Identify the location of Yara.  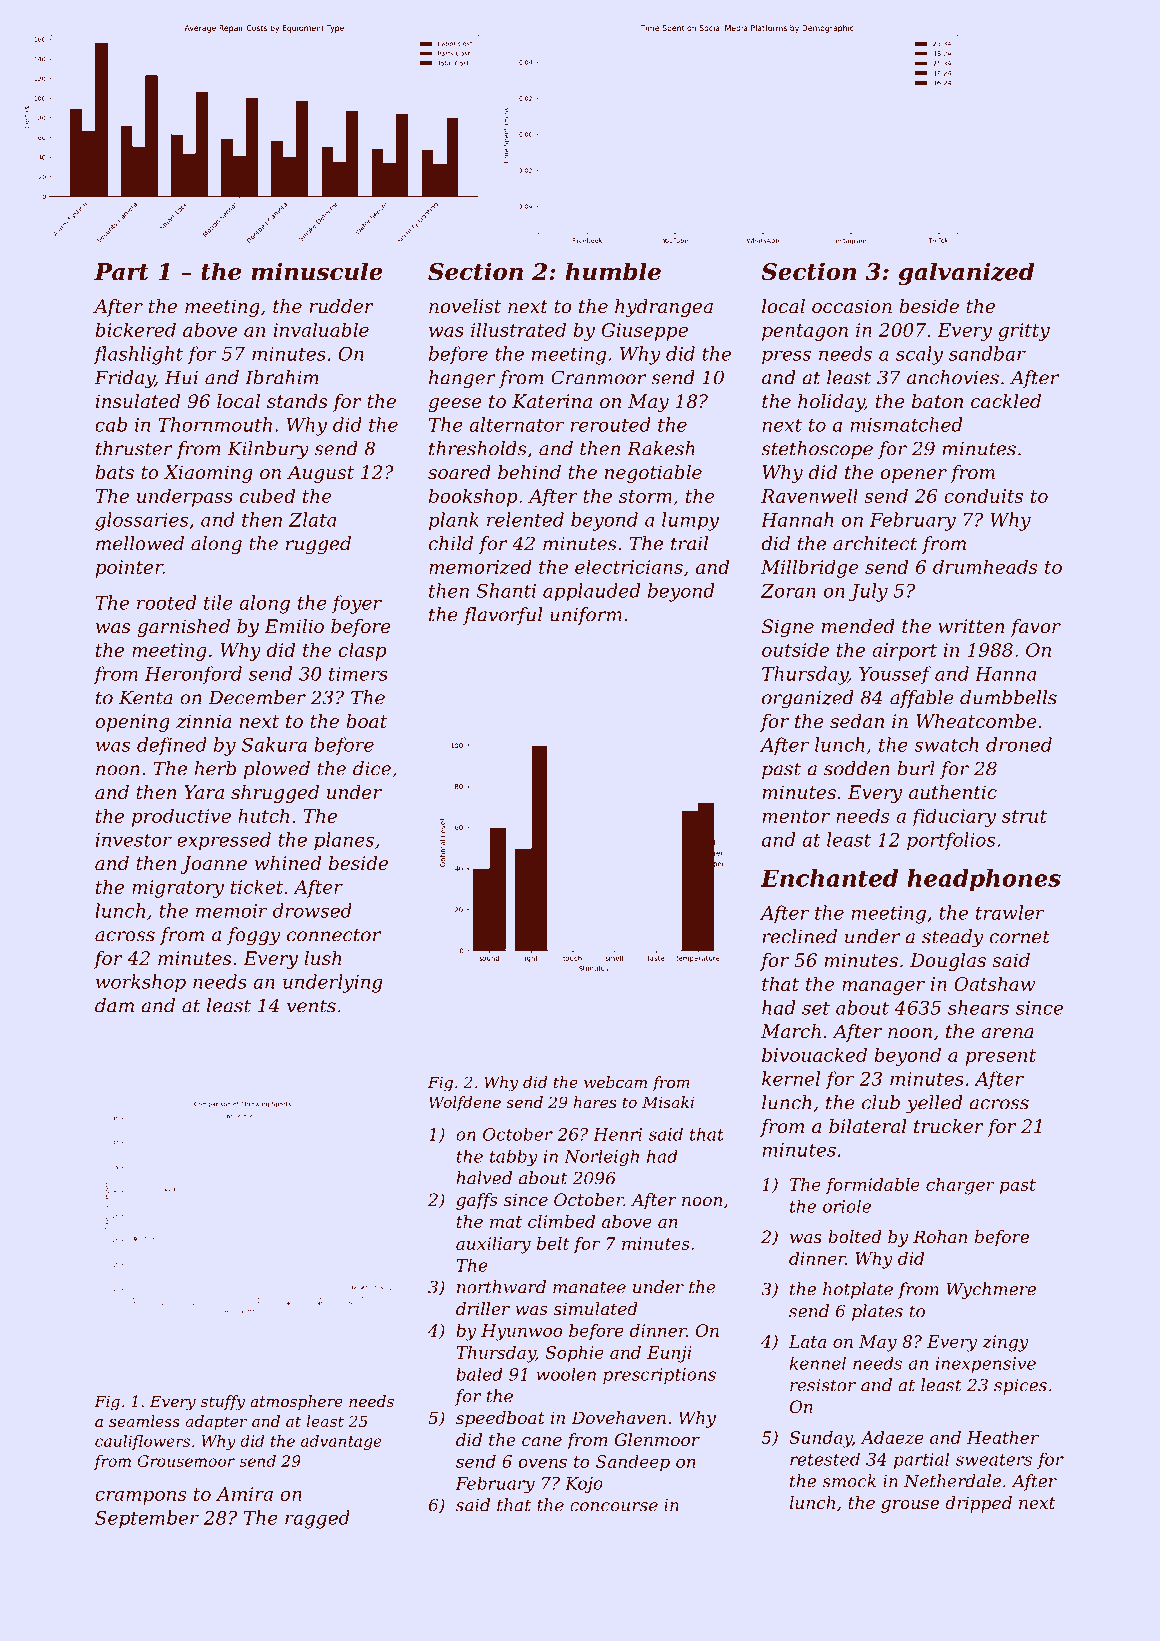
(204, 792).
